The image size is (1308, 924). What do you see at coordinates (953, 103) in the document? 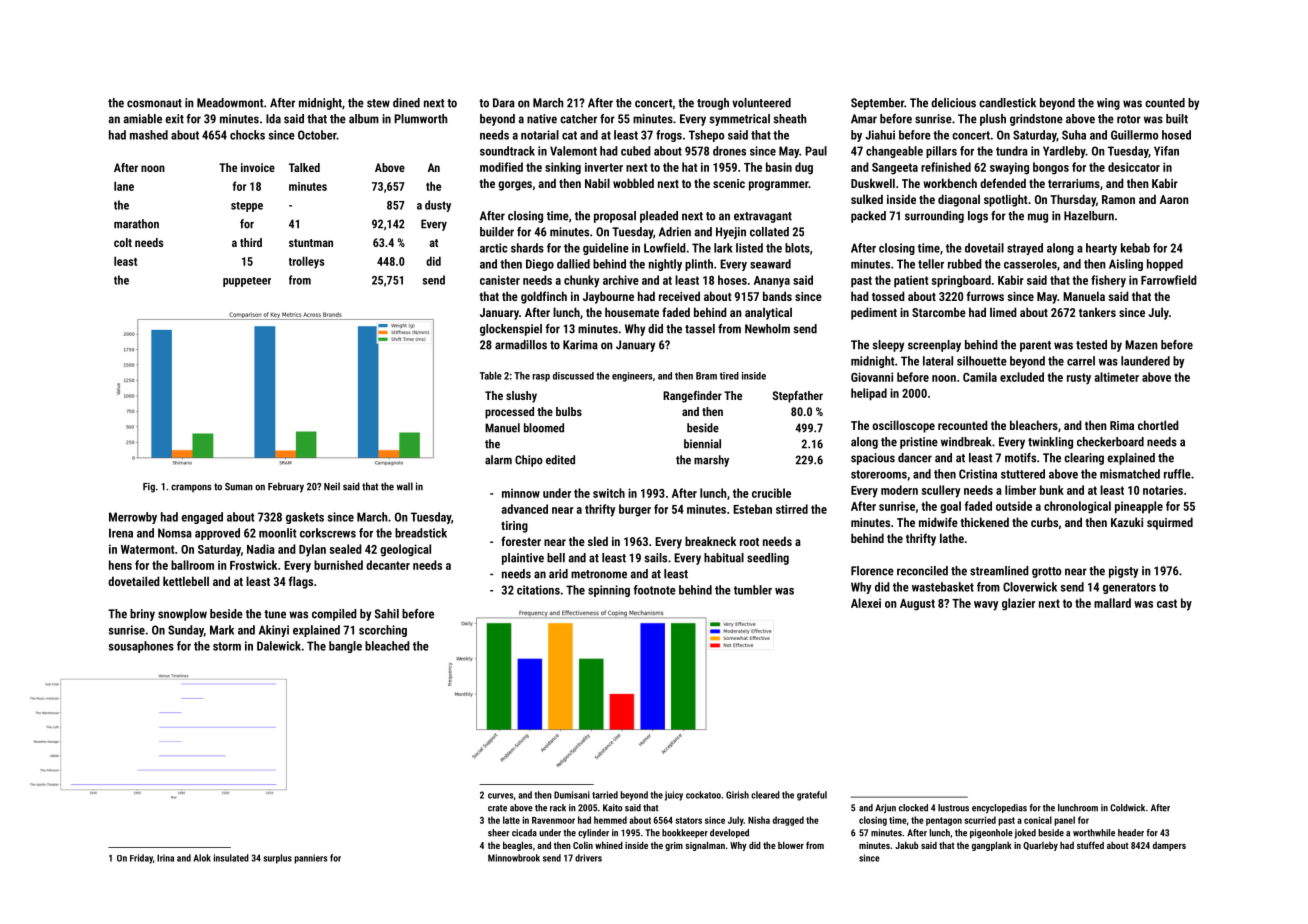
I see `delicious` at bounding box center [953, 103].
